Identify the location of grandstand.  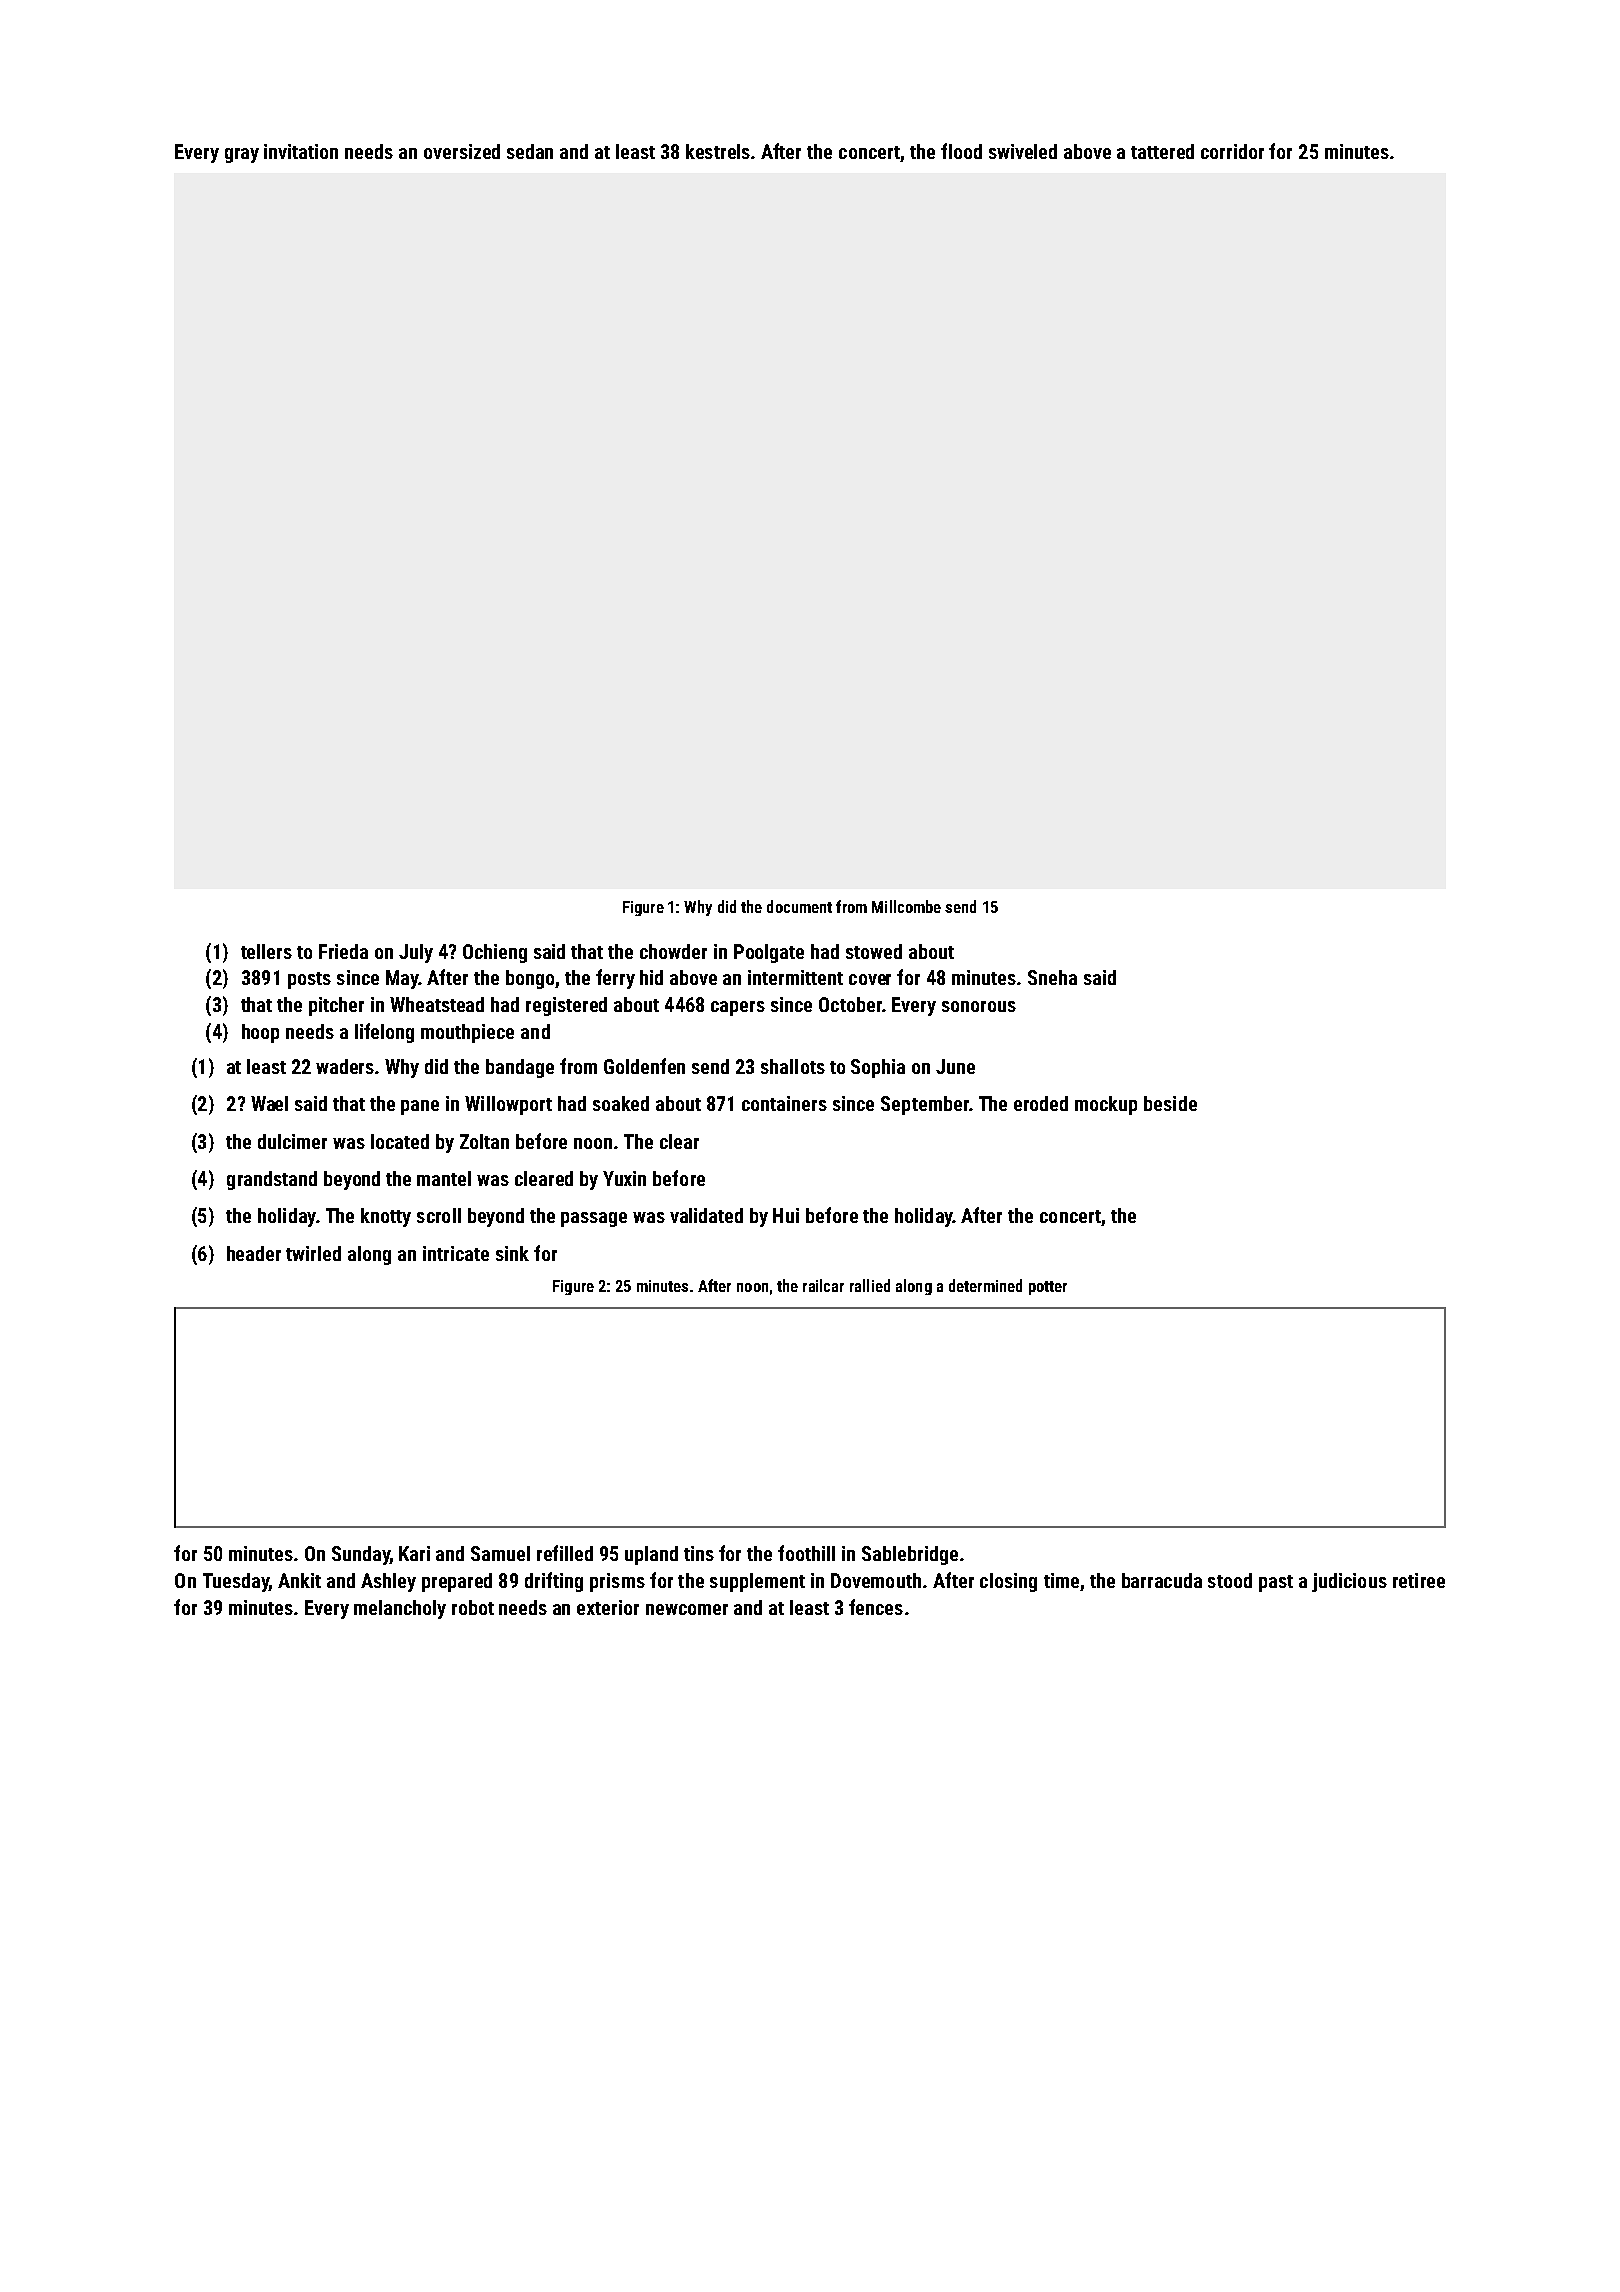
(272, 1180).
